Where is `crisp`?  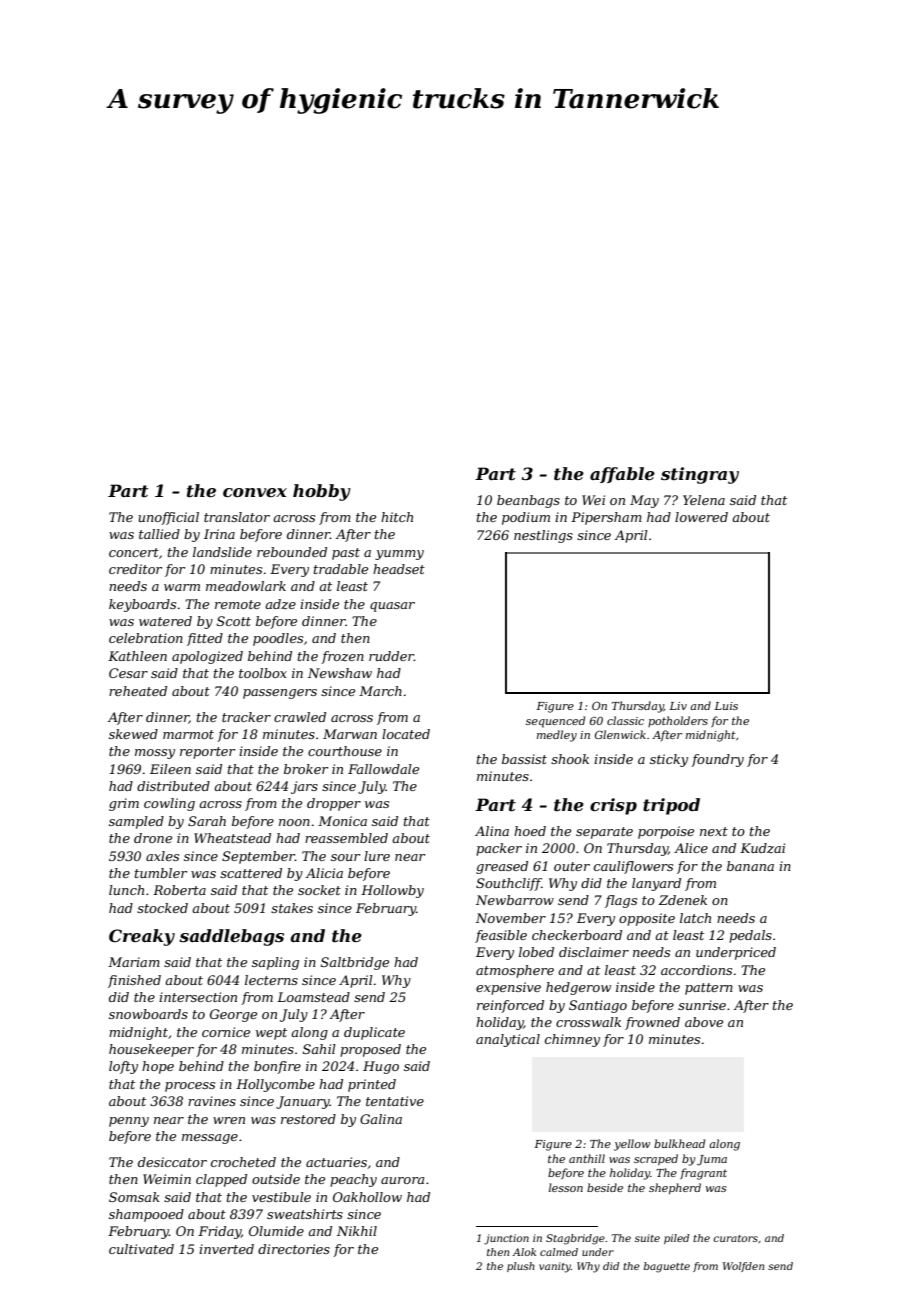
crisp is located at coordinates (613, 806).
